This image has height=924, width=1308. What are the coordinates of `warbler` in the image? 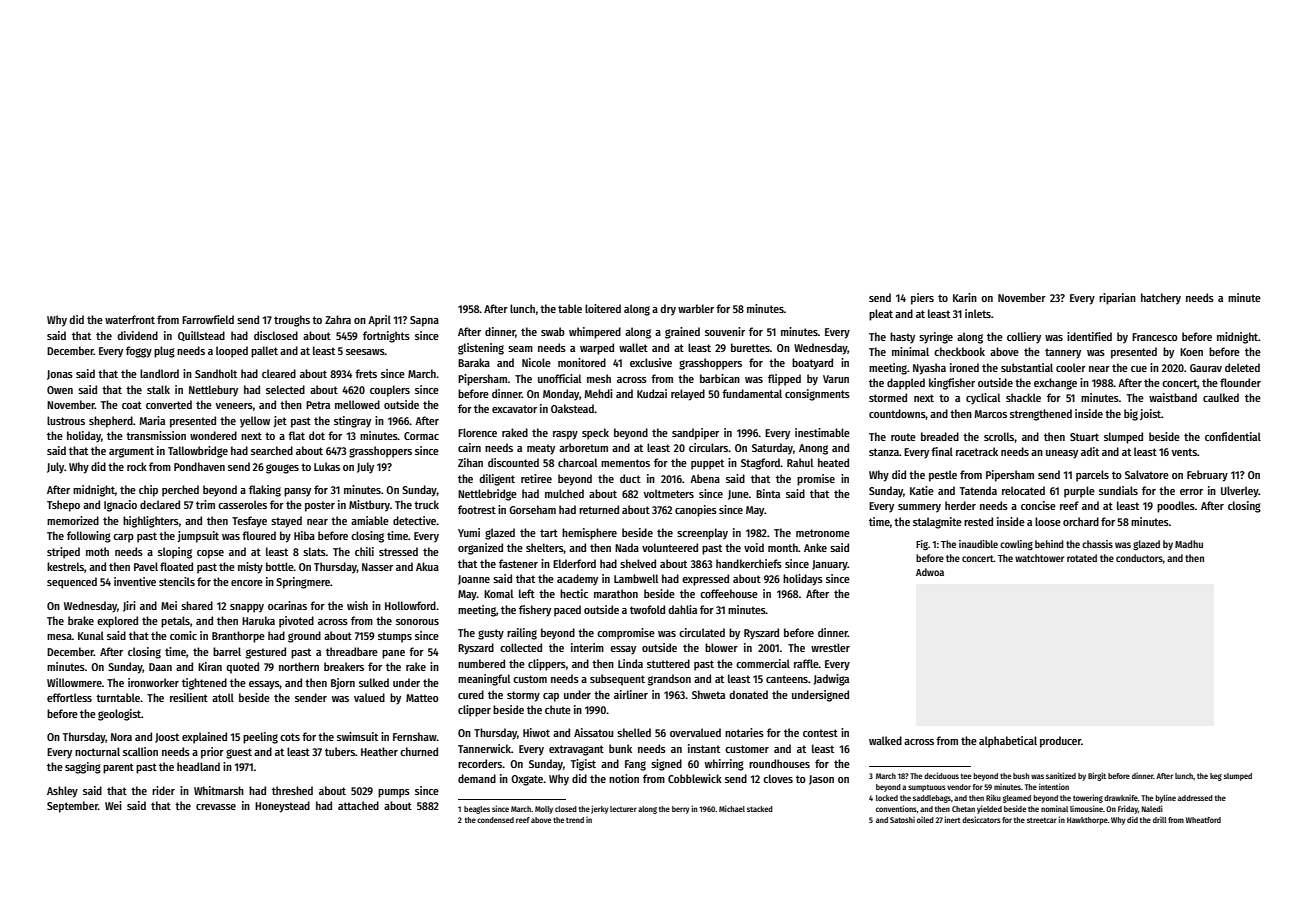 It's located at (696, 308).
